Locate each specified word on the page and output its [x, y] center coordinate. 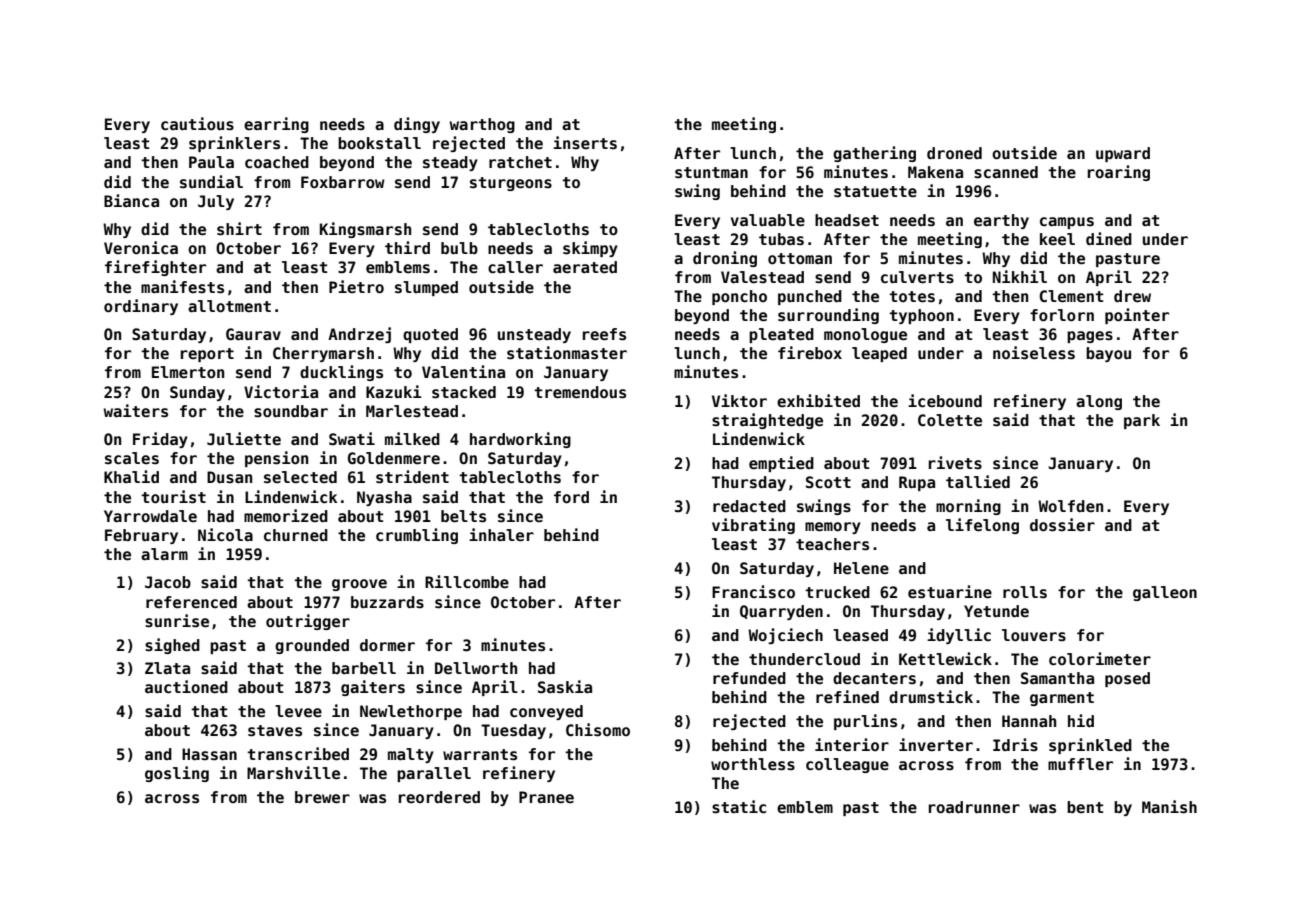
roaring [1119, 173]
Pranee [546, 797]
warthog [482, 125]
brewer [322, 797]
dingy [417, 125]
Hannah [1029, 721]
